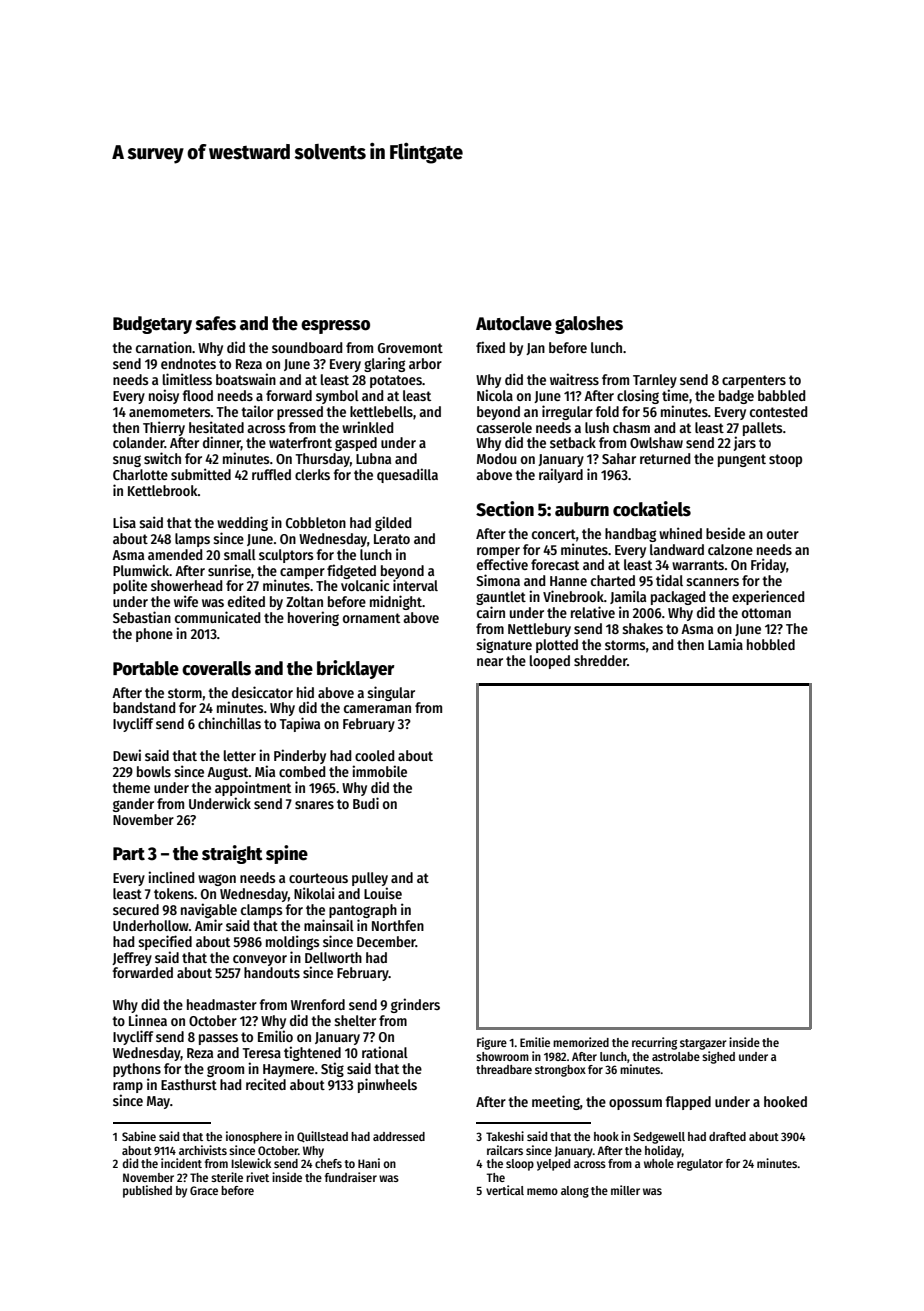  I want to click on pinwheels, so click(387, 1085).
